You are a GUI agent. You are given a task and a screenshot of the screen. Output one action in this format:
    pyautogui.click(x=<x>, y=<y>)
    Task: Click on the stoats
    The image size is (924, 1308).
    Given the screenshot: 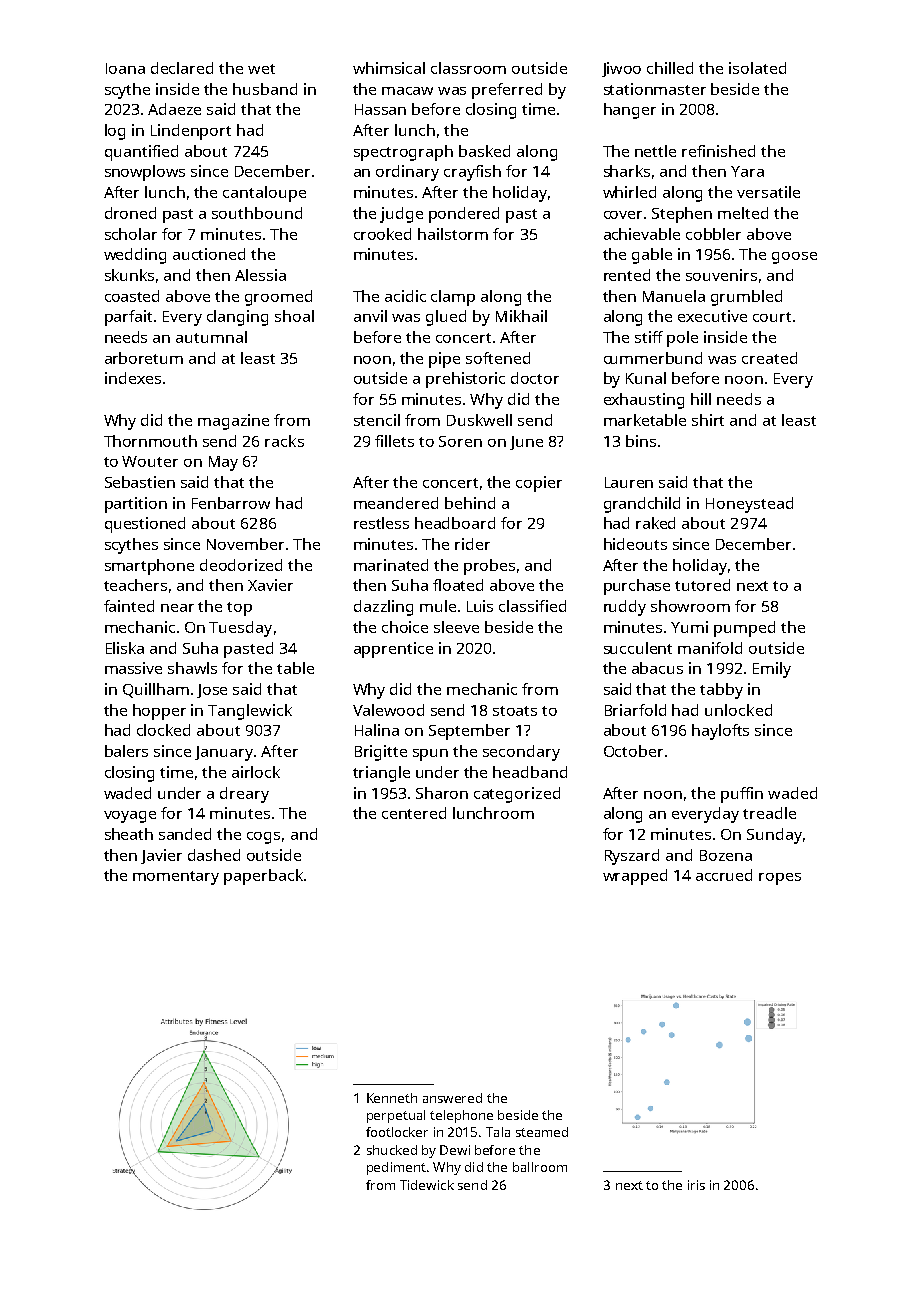 What is the action you would take?
    pyautogui.click(x=515, y=711)
